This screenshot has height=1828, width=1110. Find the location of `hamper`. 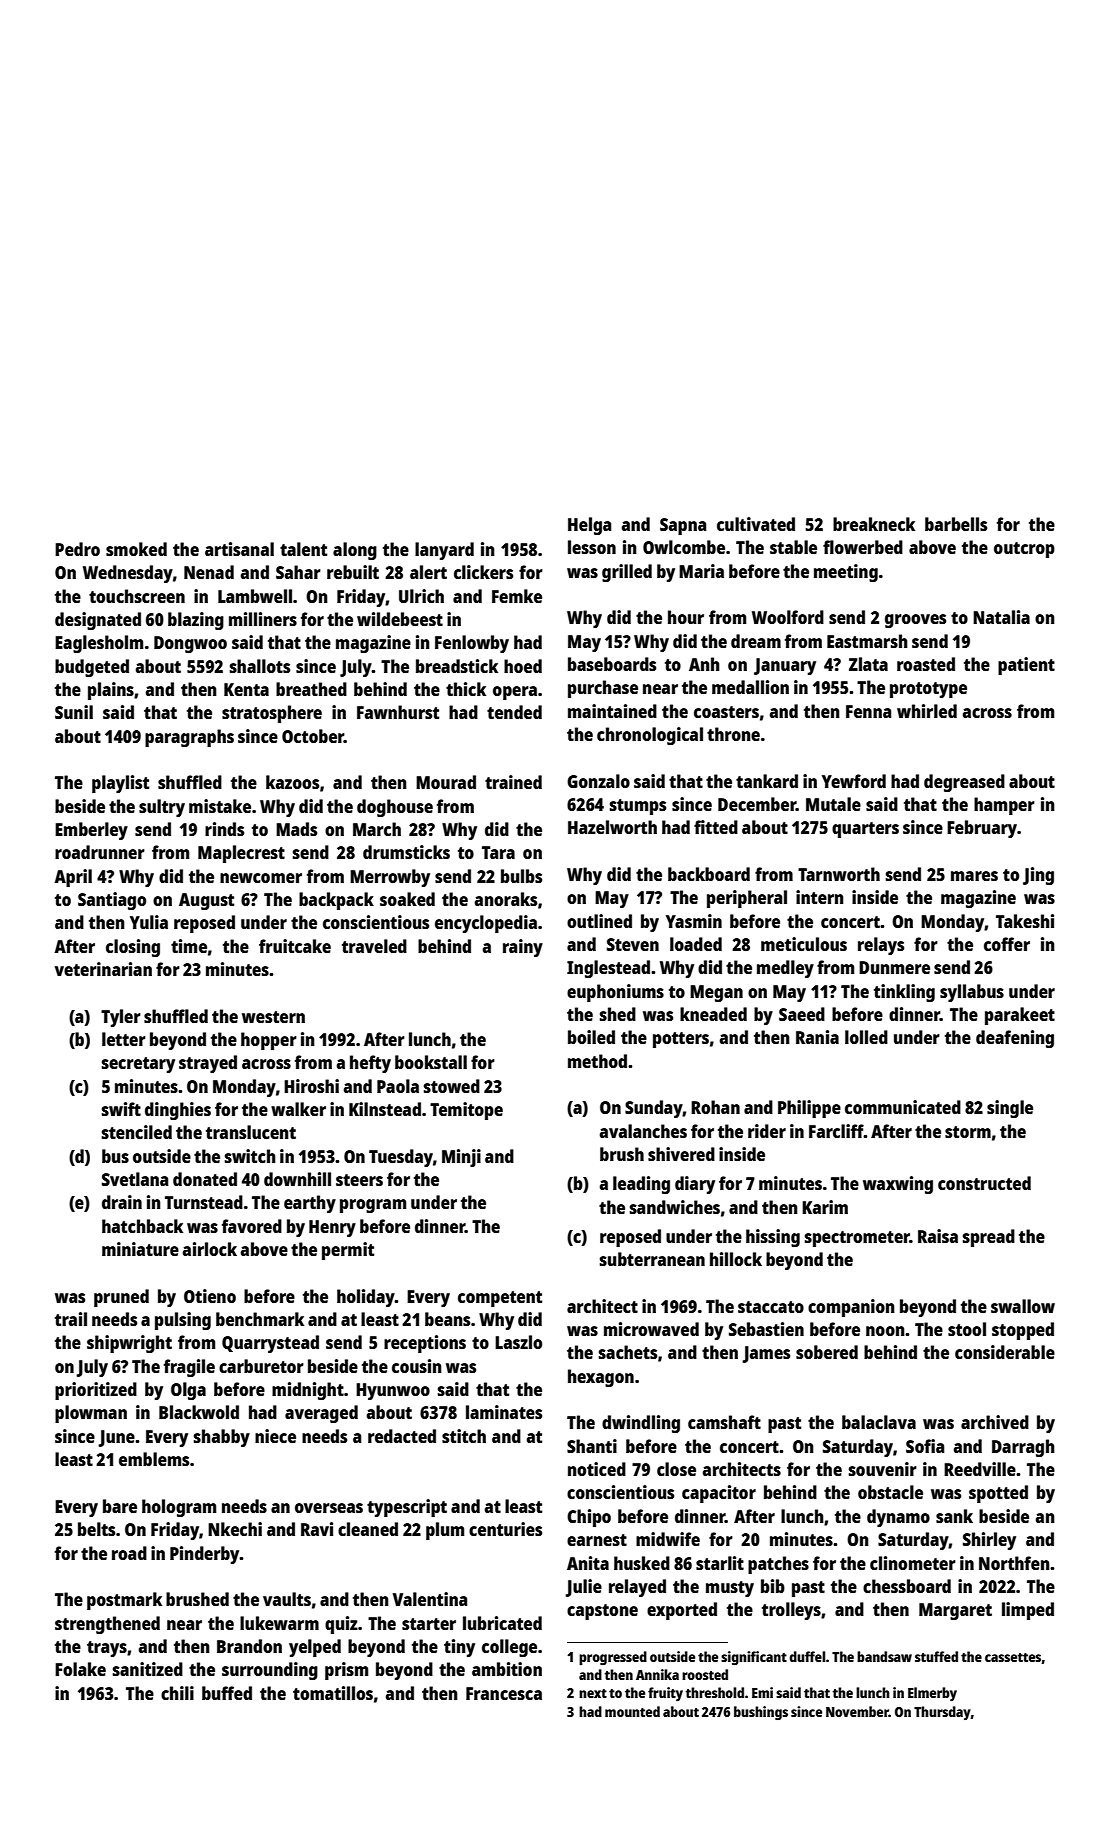

hamper is located at coordinates (1004, 806).
